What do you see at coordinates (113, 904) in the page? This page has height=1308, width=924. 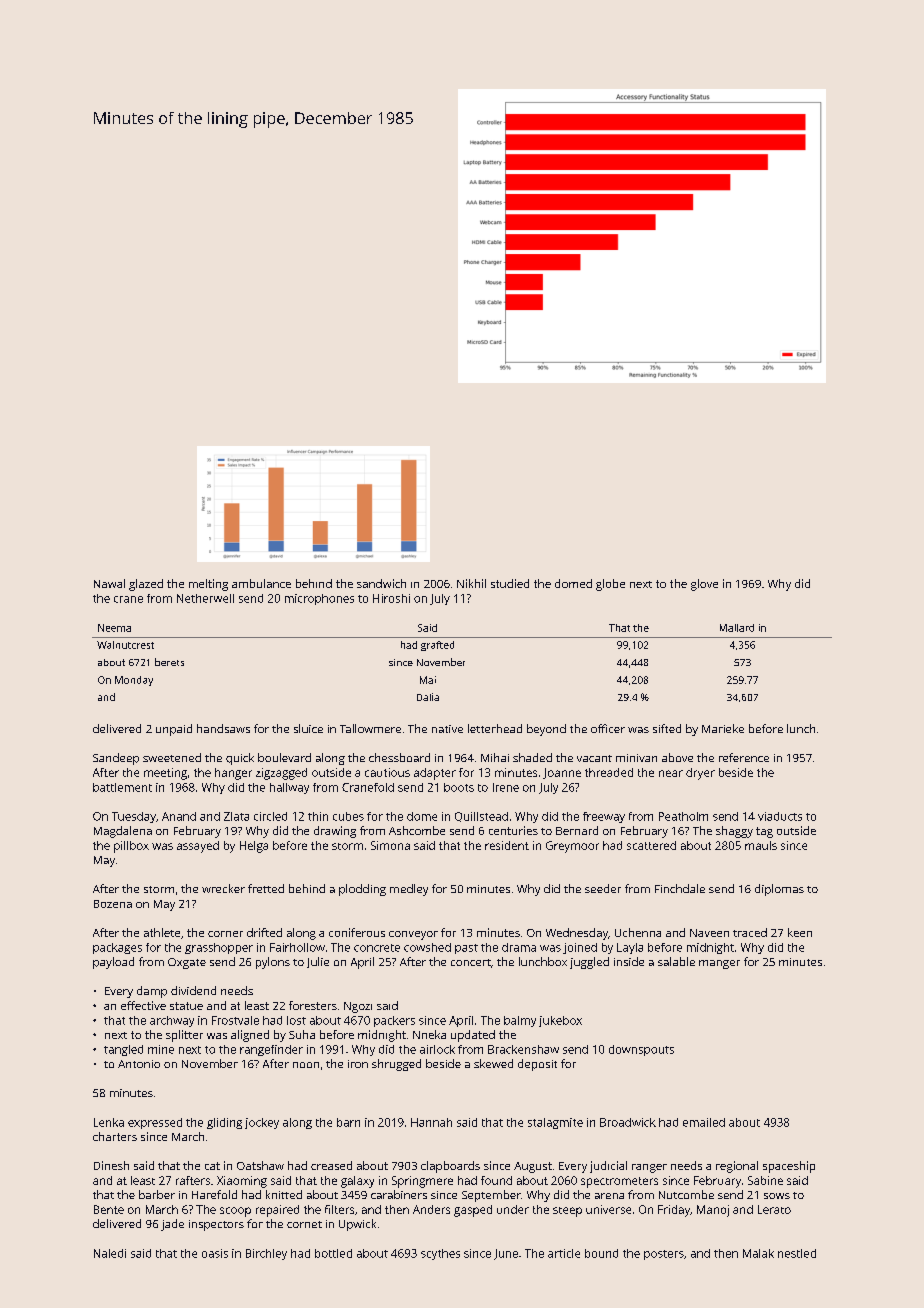 I see `Bozena` at bounding box center [113, 904].
